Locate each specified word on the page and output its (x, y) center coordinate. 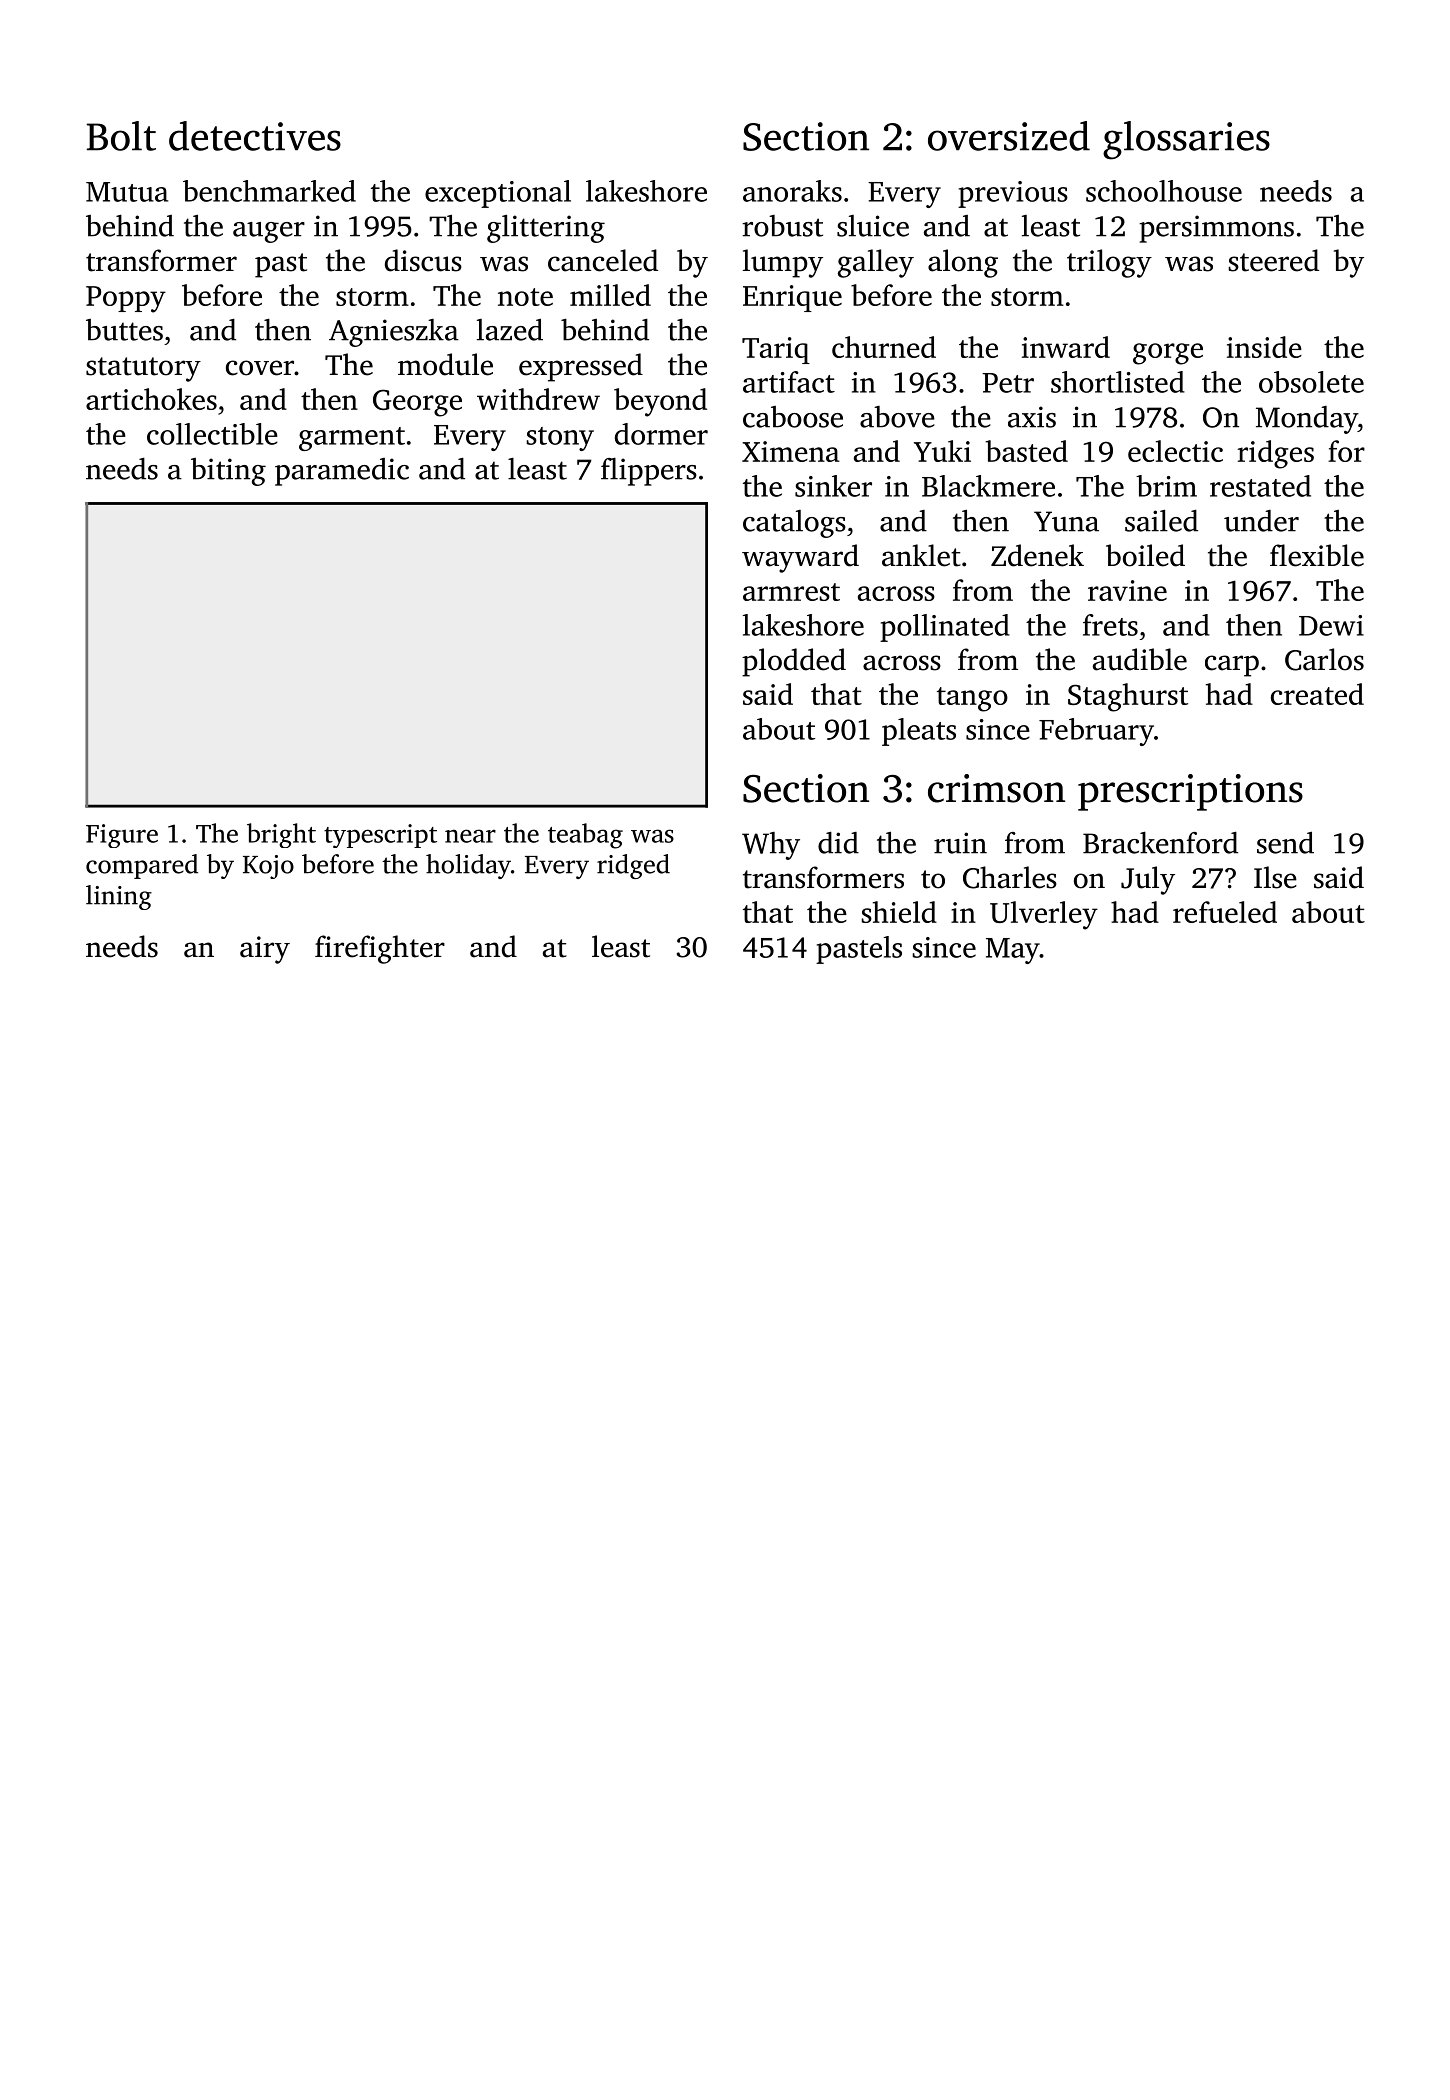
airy (265, 950)
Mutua (127, 192)
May (1013, 951)
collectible (212, 434)
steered (1273, 260)
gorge (1168, 354)
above (897, 417)
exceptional (498, 194)
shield (899, 912)
